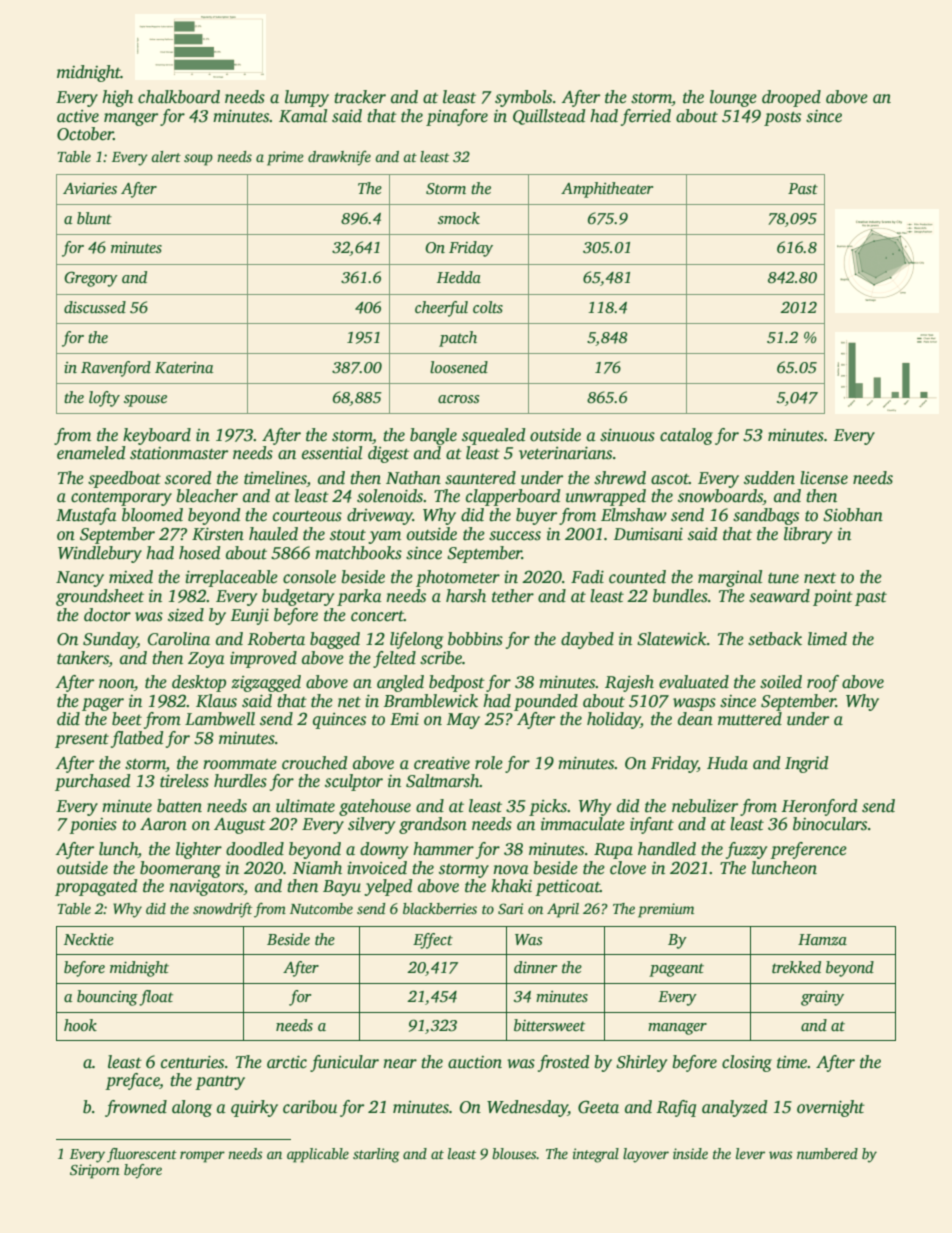 The image size is (952, 1233). I want to click on sinuous, so click(627, 435).
